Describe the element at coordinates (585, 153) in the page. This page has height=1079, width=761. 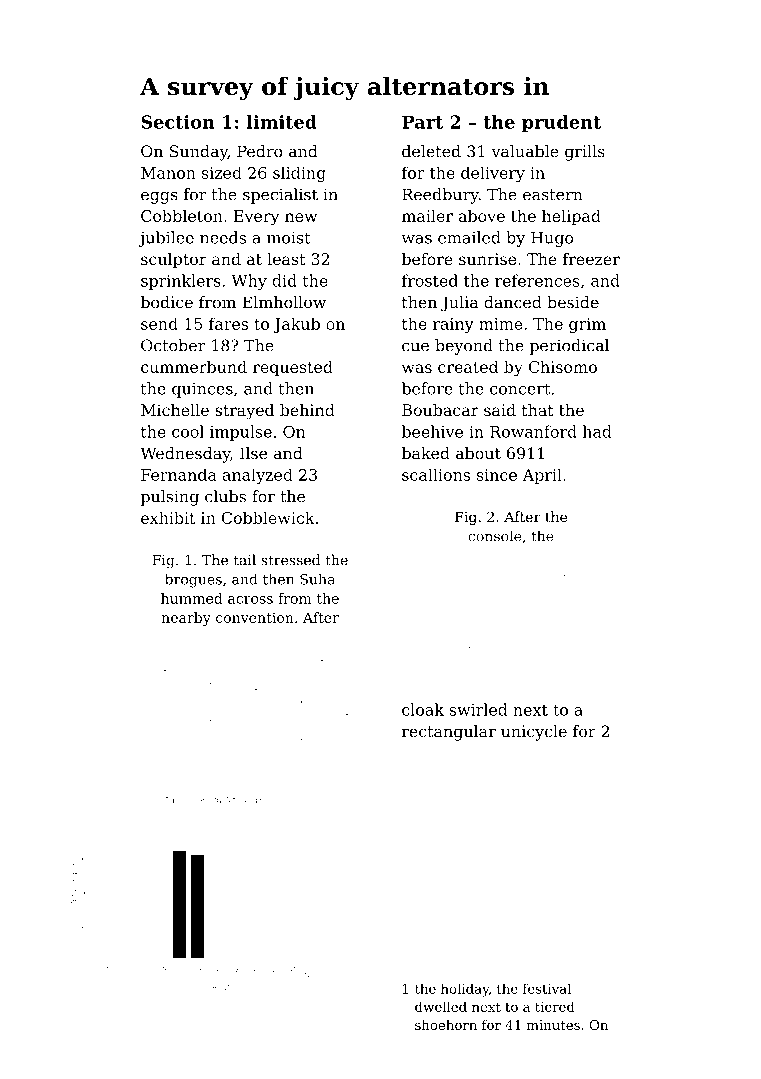
I see `grills` at that location.
